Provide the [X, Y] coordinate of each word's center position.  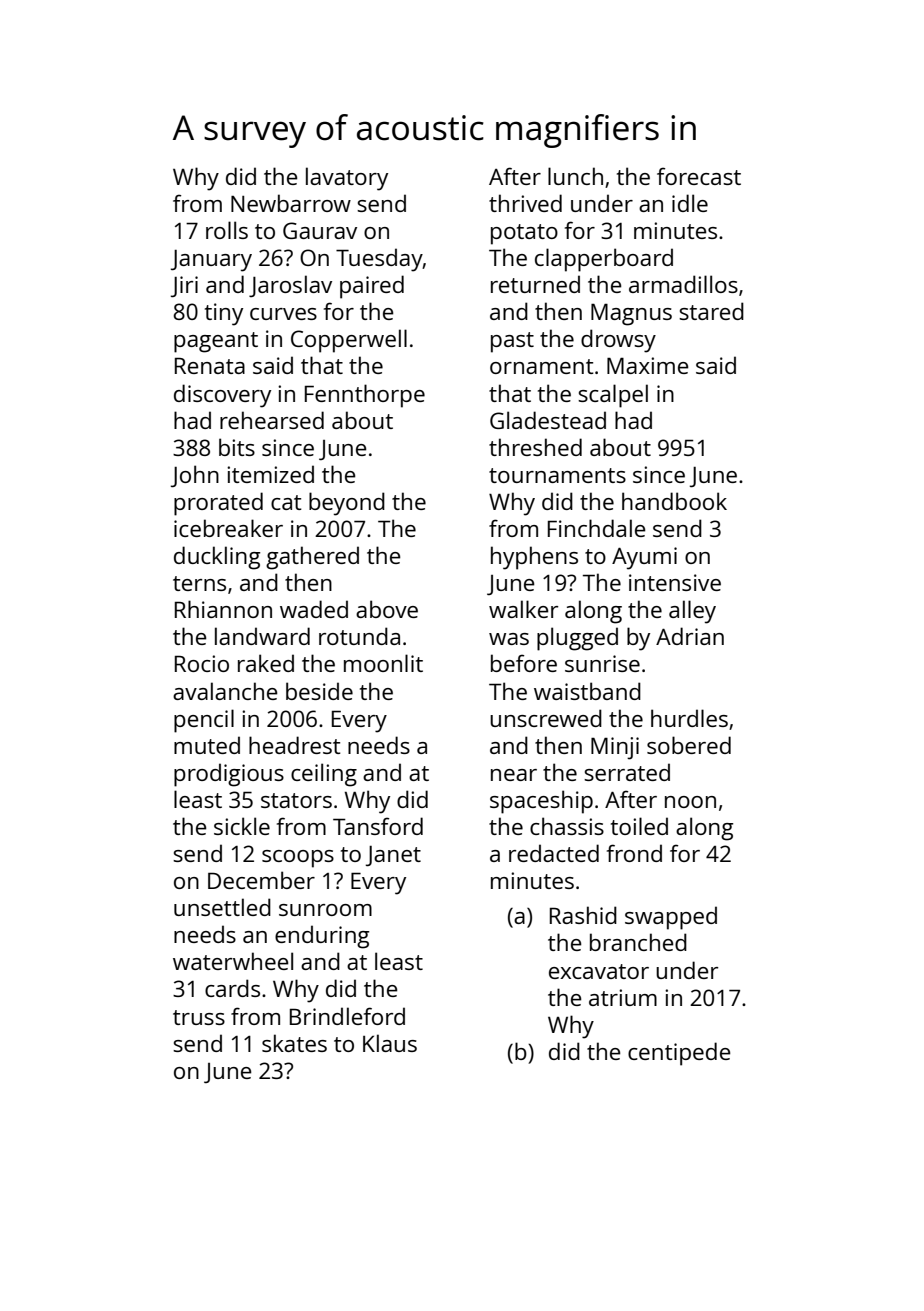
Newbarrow [291, 203]
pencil [204, 721]
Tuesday [379, 260]
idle [690, 203]
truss [199, 1017]
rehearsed [272, 420]
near [514, 775]
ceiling [324, 775]
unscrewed [546, 718]
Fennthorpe [365, 396]
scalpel [613, 396]
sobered [689, 745]
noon [690, 802]
